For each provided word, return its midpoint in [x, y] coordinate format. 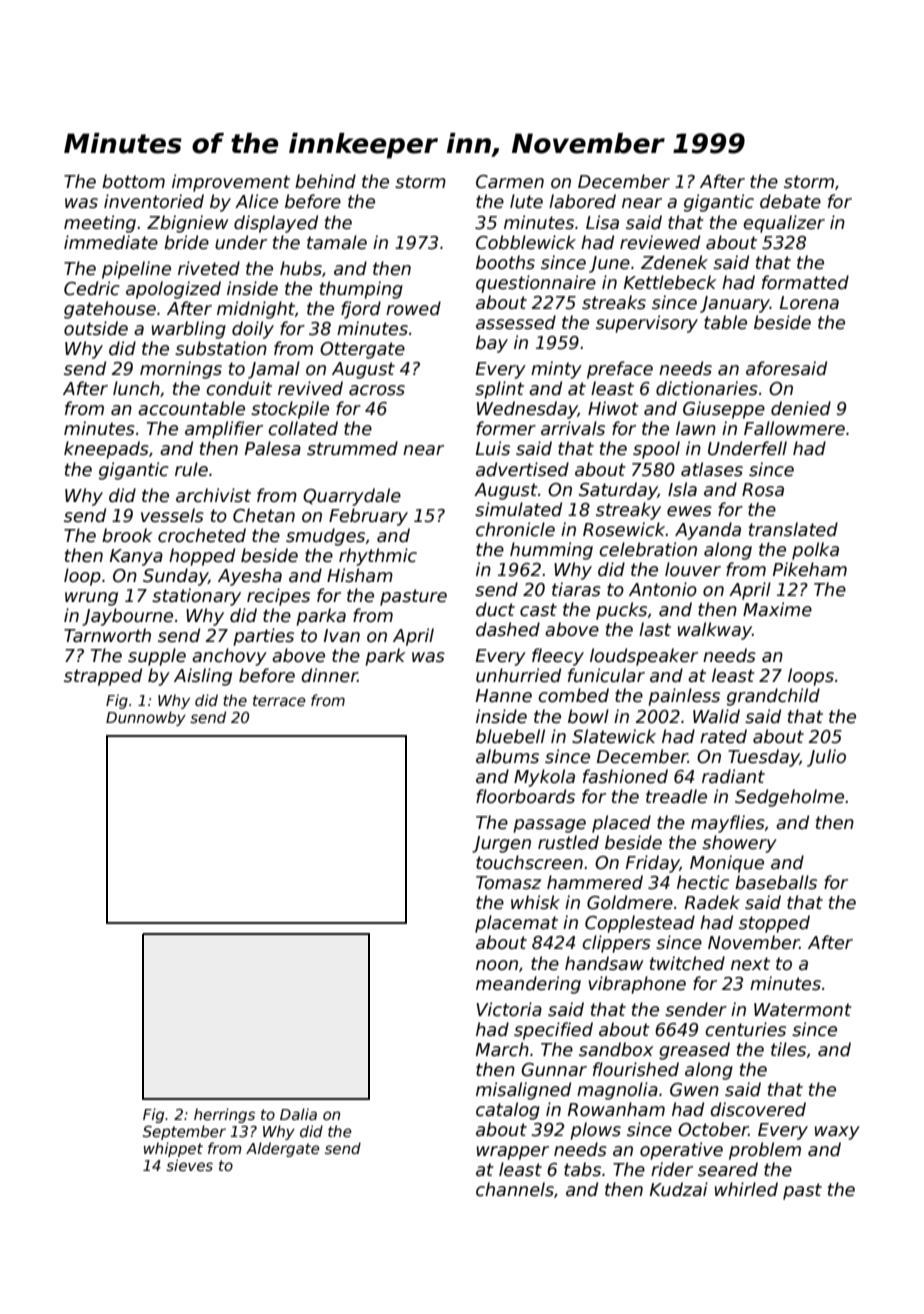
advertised [522, 469]
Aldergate [283, 1149]
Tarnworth [107, 635]
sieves [189, 1165]
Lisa [602, 222]
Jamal [274, 370]
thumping [361, 290]
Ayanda [708, 531]
